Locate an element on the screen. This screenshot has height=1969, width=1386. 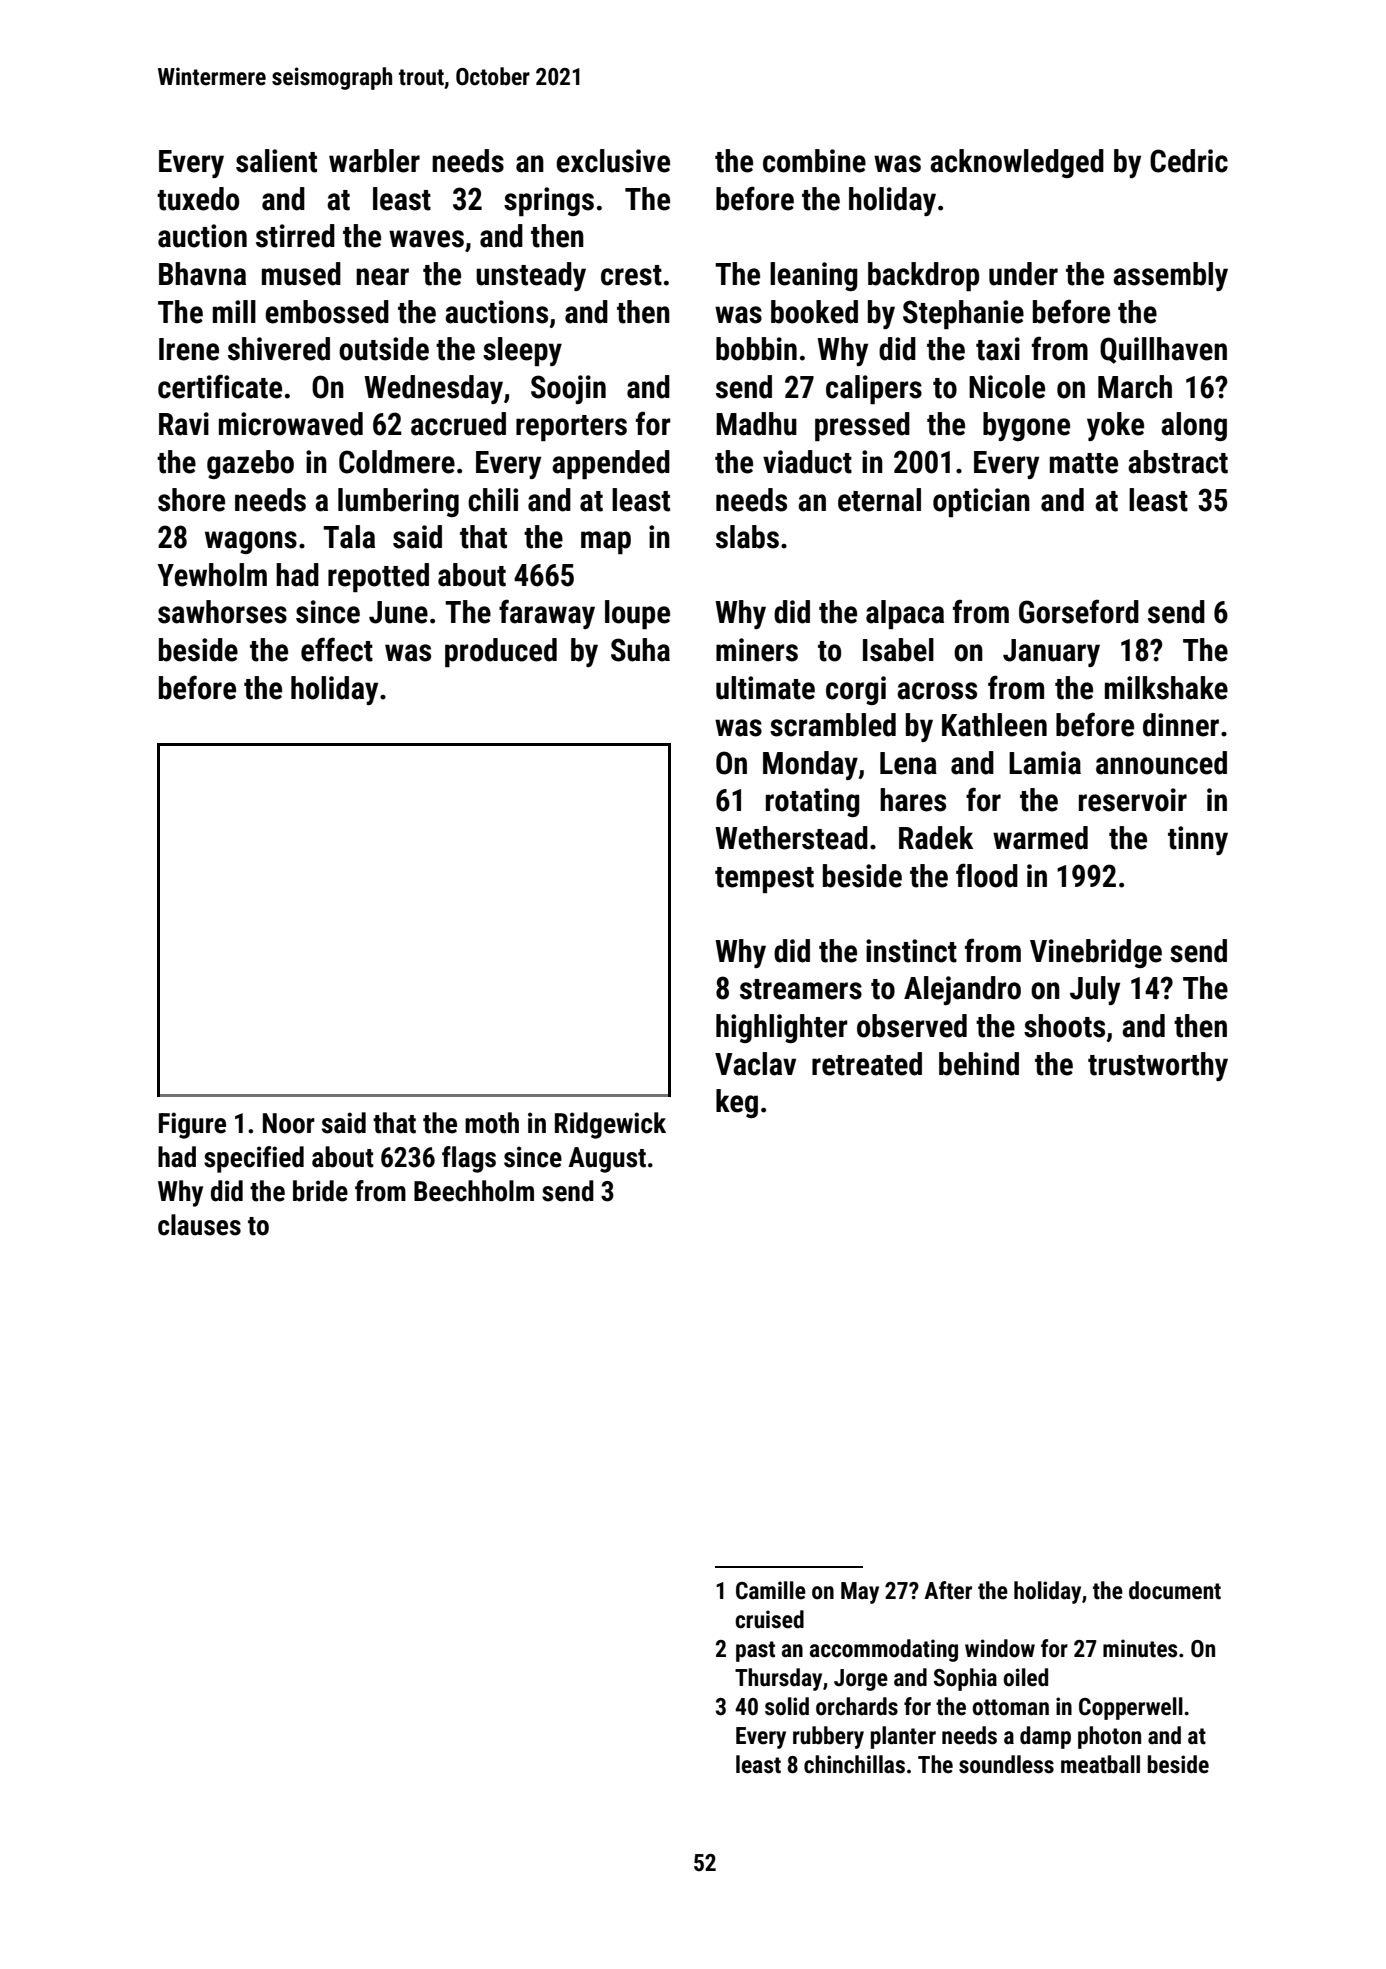
January is located at coordinates (1051, 653).
